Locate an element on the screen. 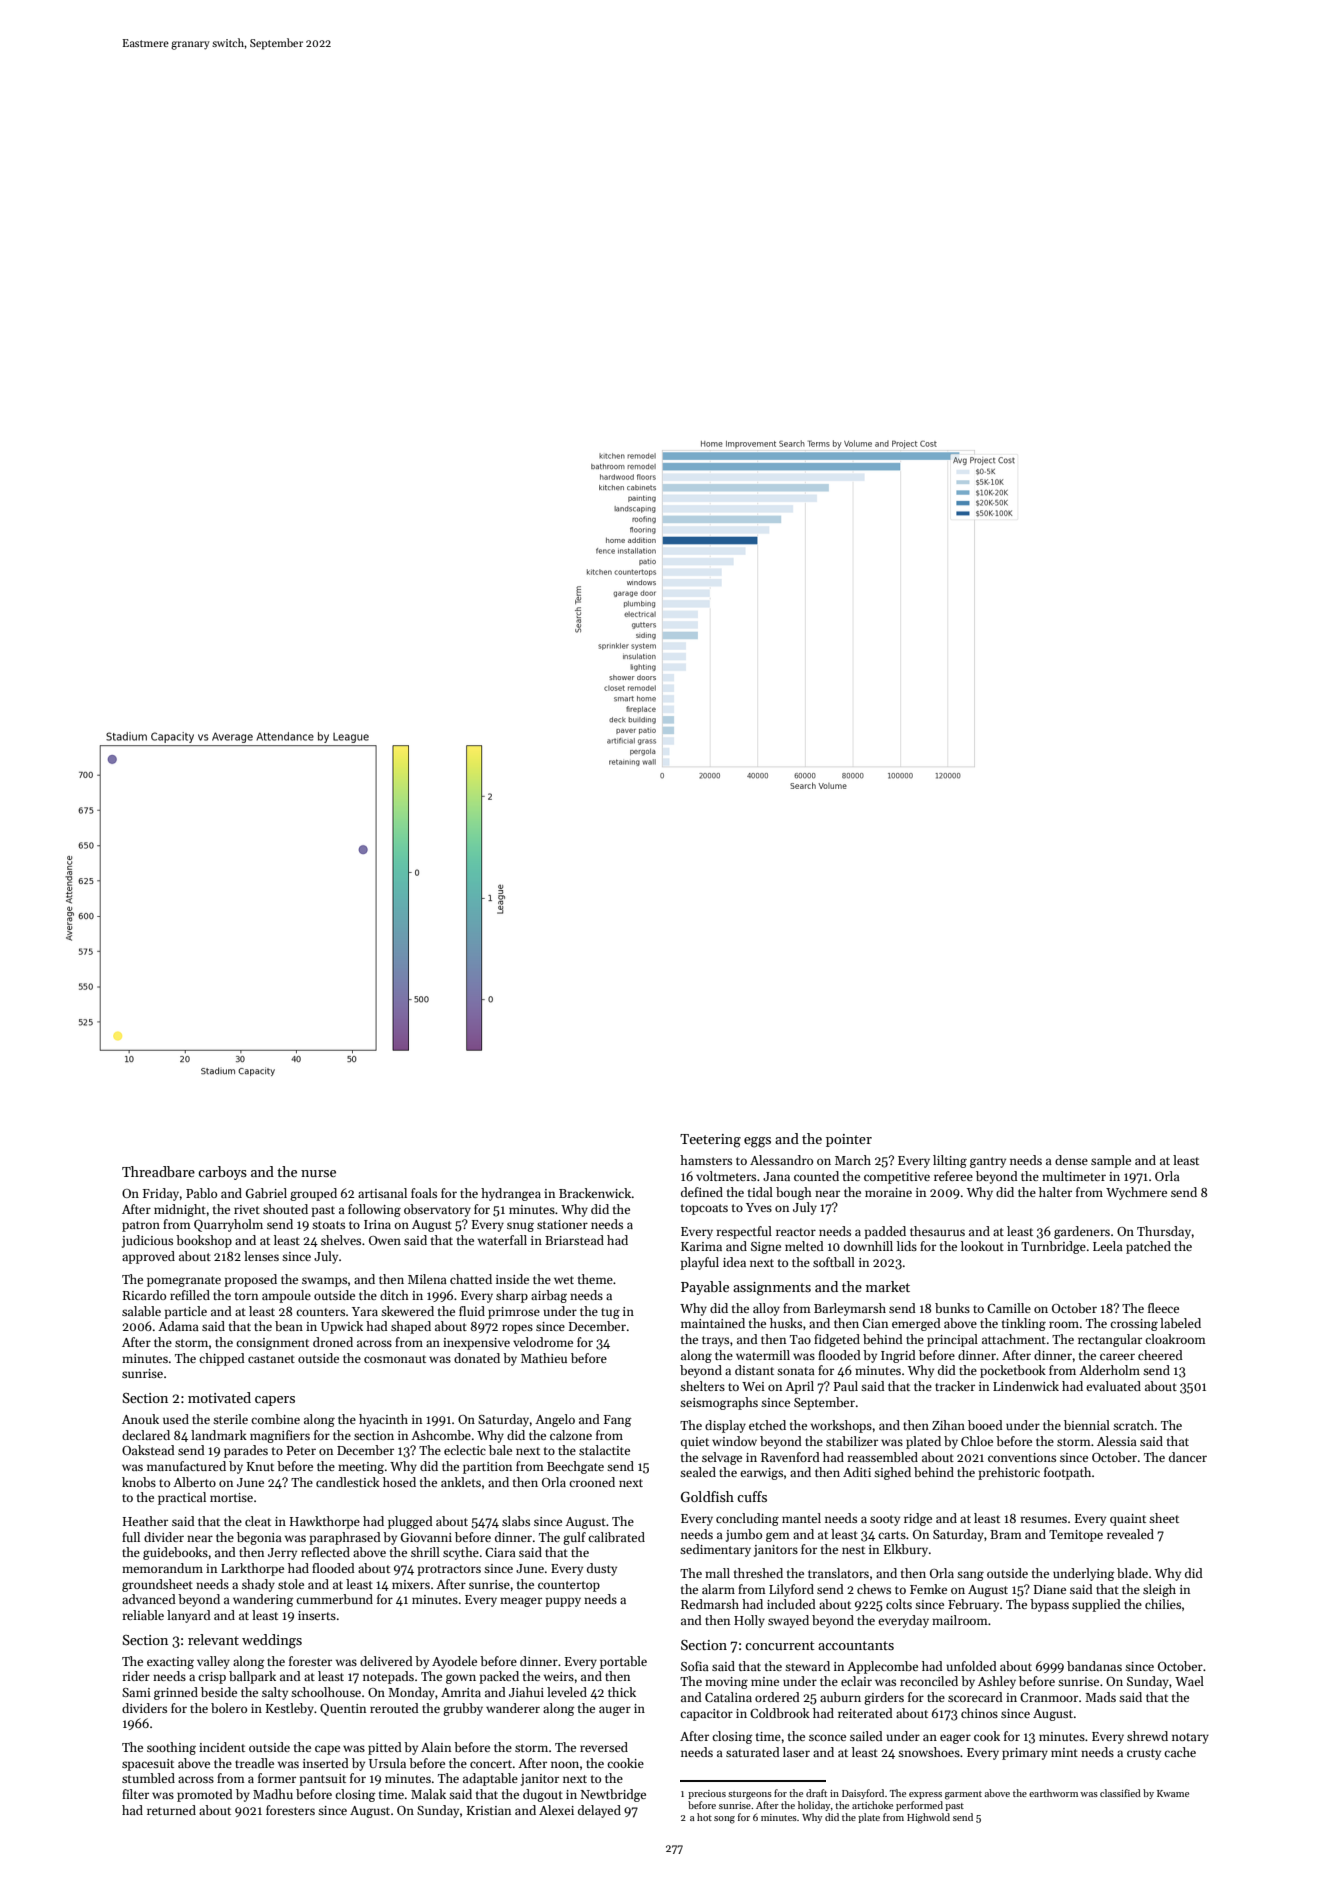  evaluated is located at coordinates (1113, 1386).
